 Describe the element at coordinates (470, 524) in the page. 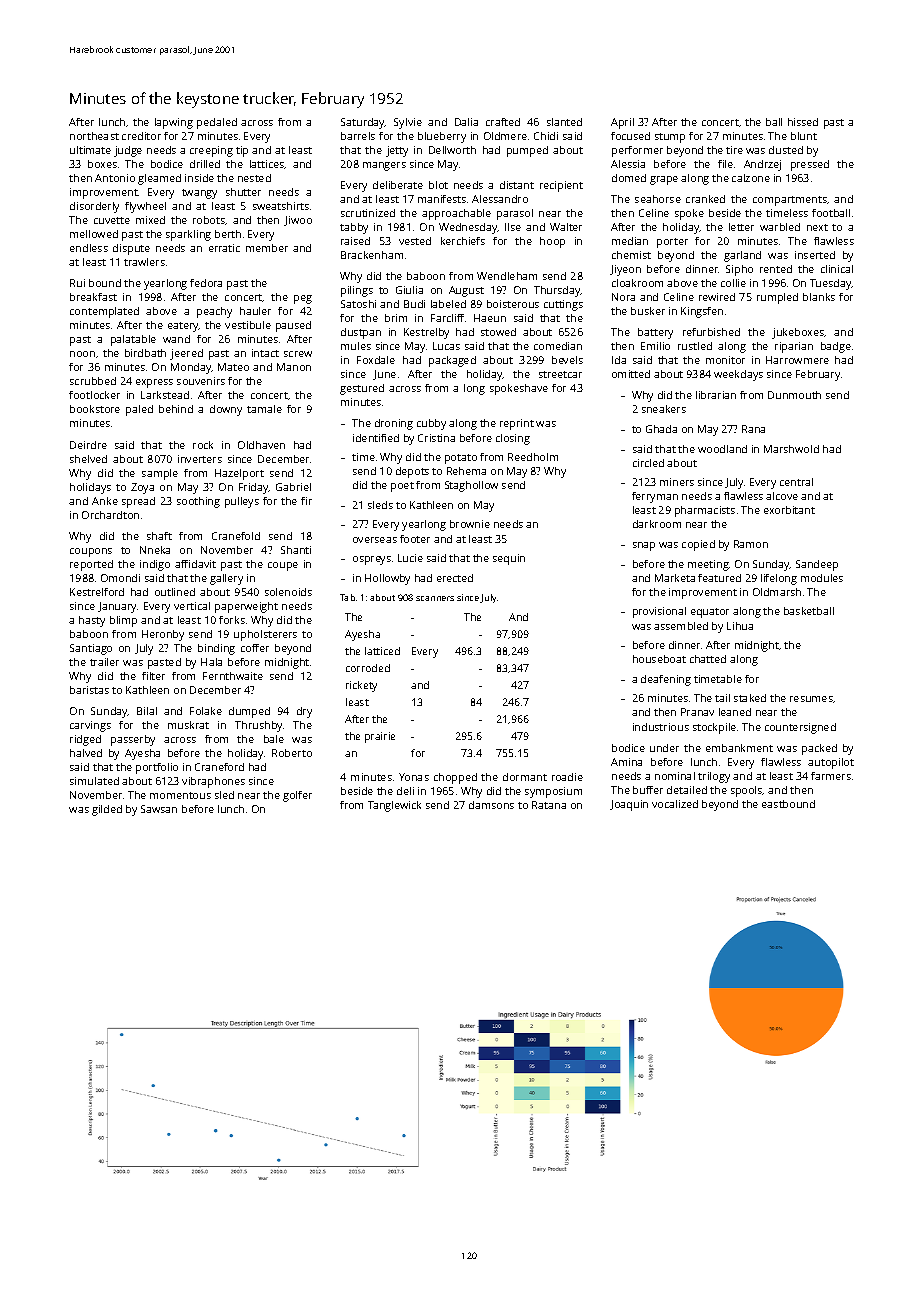

I see `brownie` at that location.
